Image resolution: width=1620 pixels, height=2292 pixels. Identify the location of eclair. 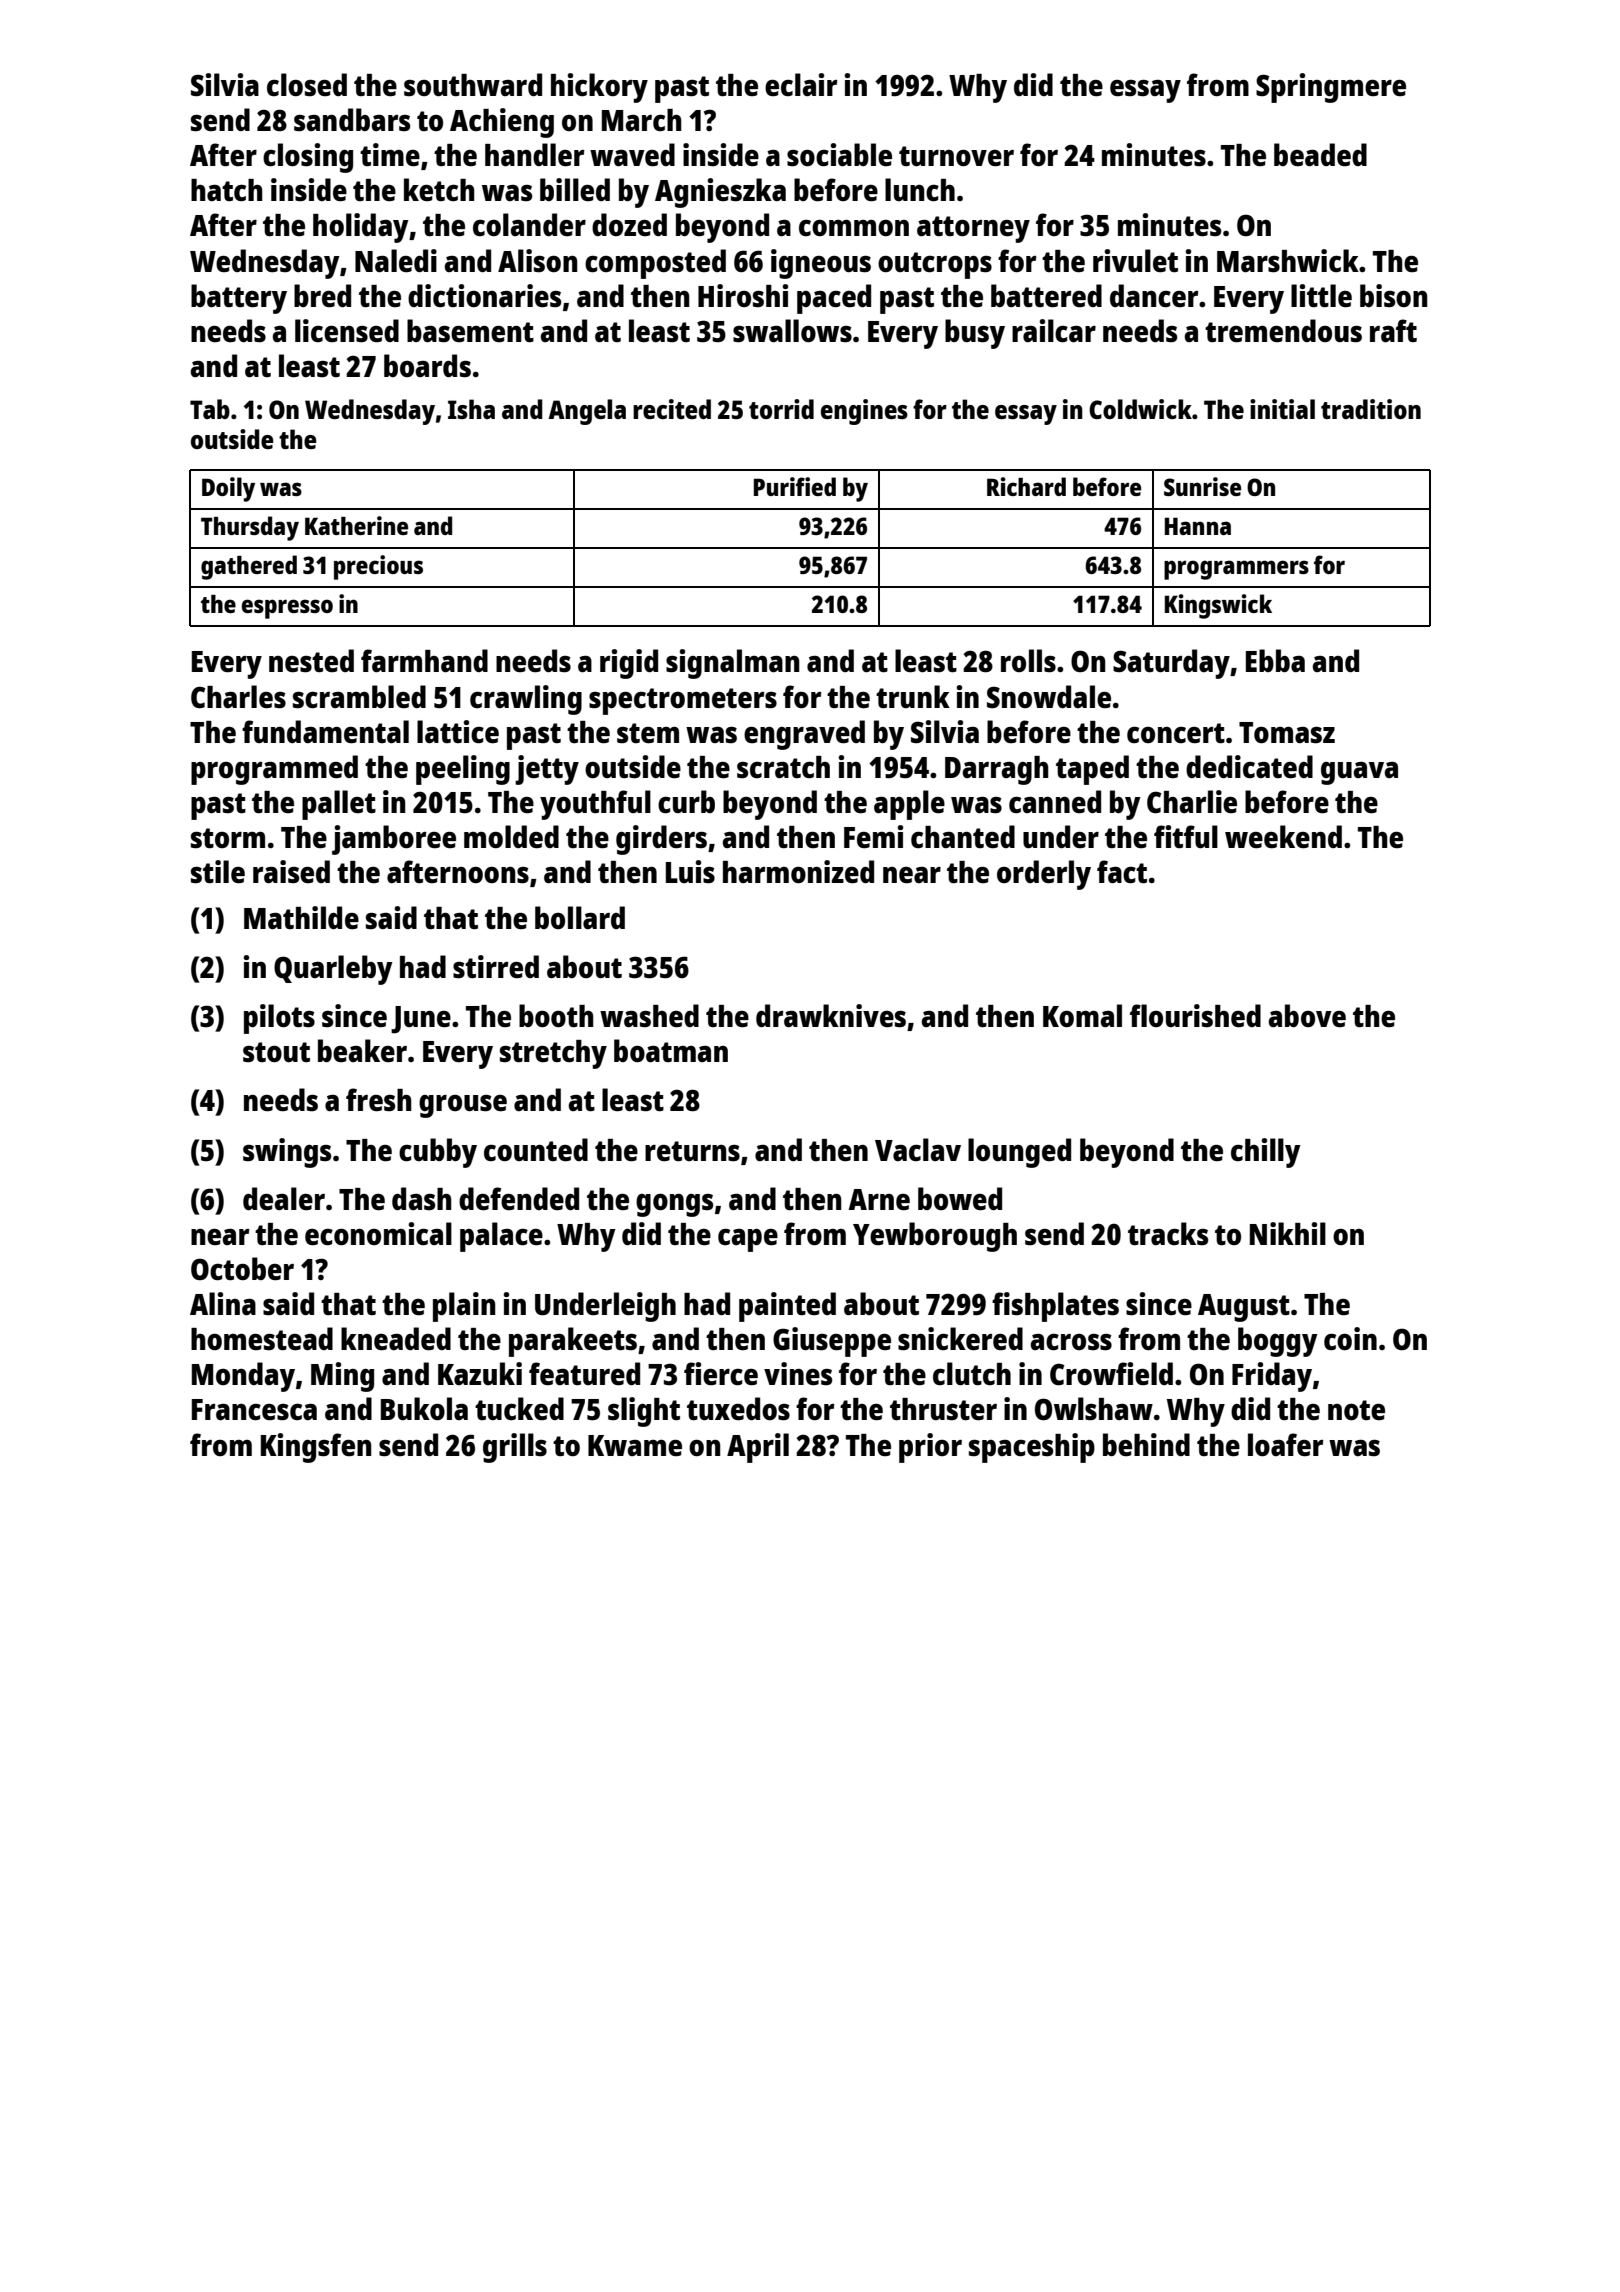
(801, 84).
